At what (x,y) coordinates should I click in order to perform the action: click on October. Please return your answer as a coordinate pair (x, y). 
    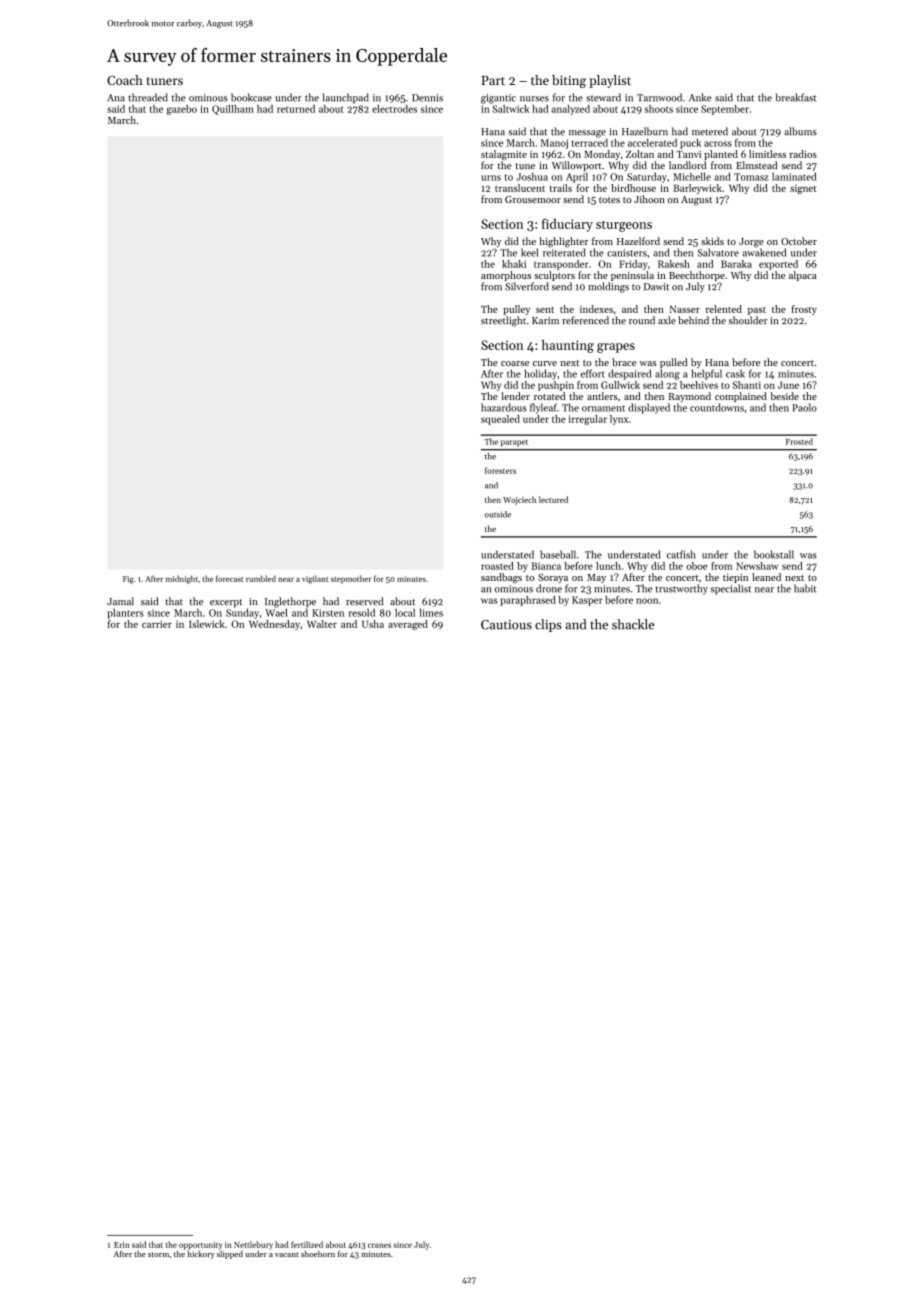
    Looking at the image, I should click on (799, 241).
